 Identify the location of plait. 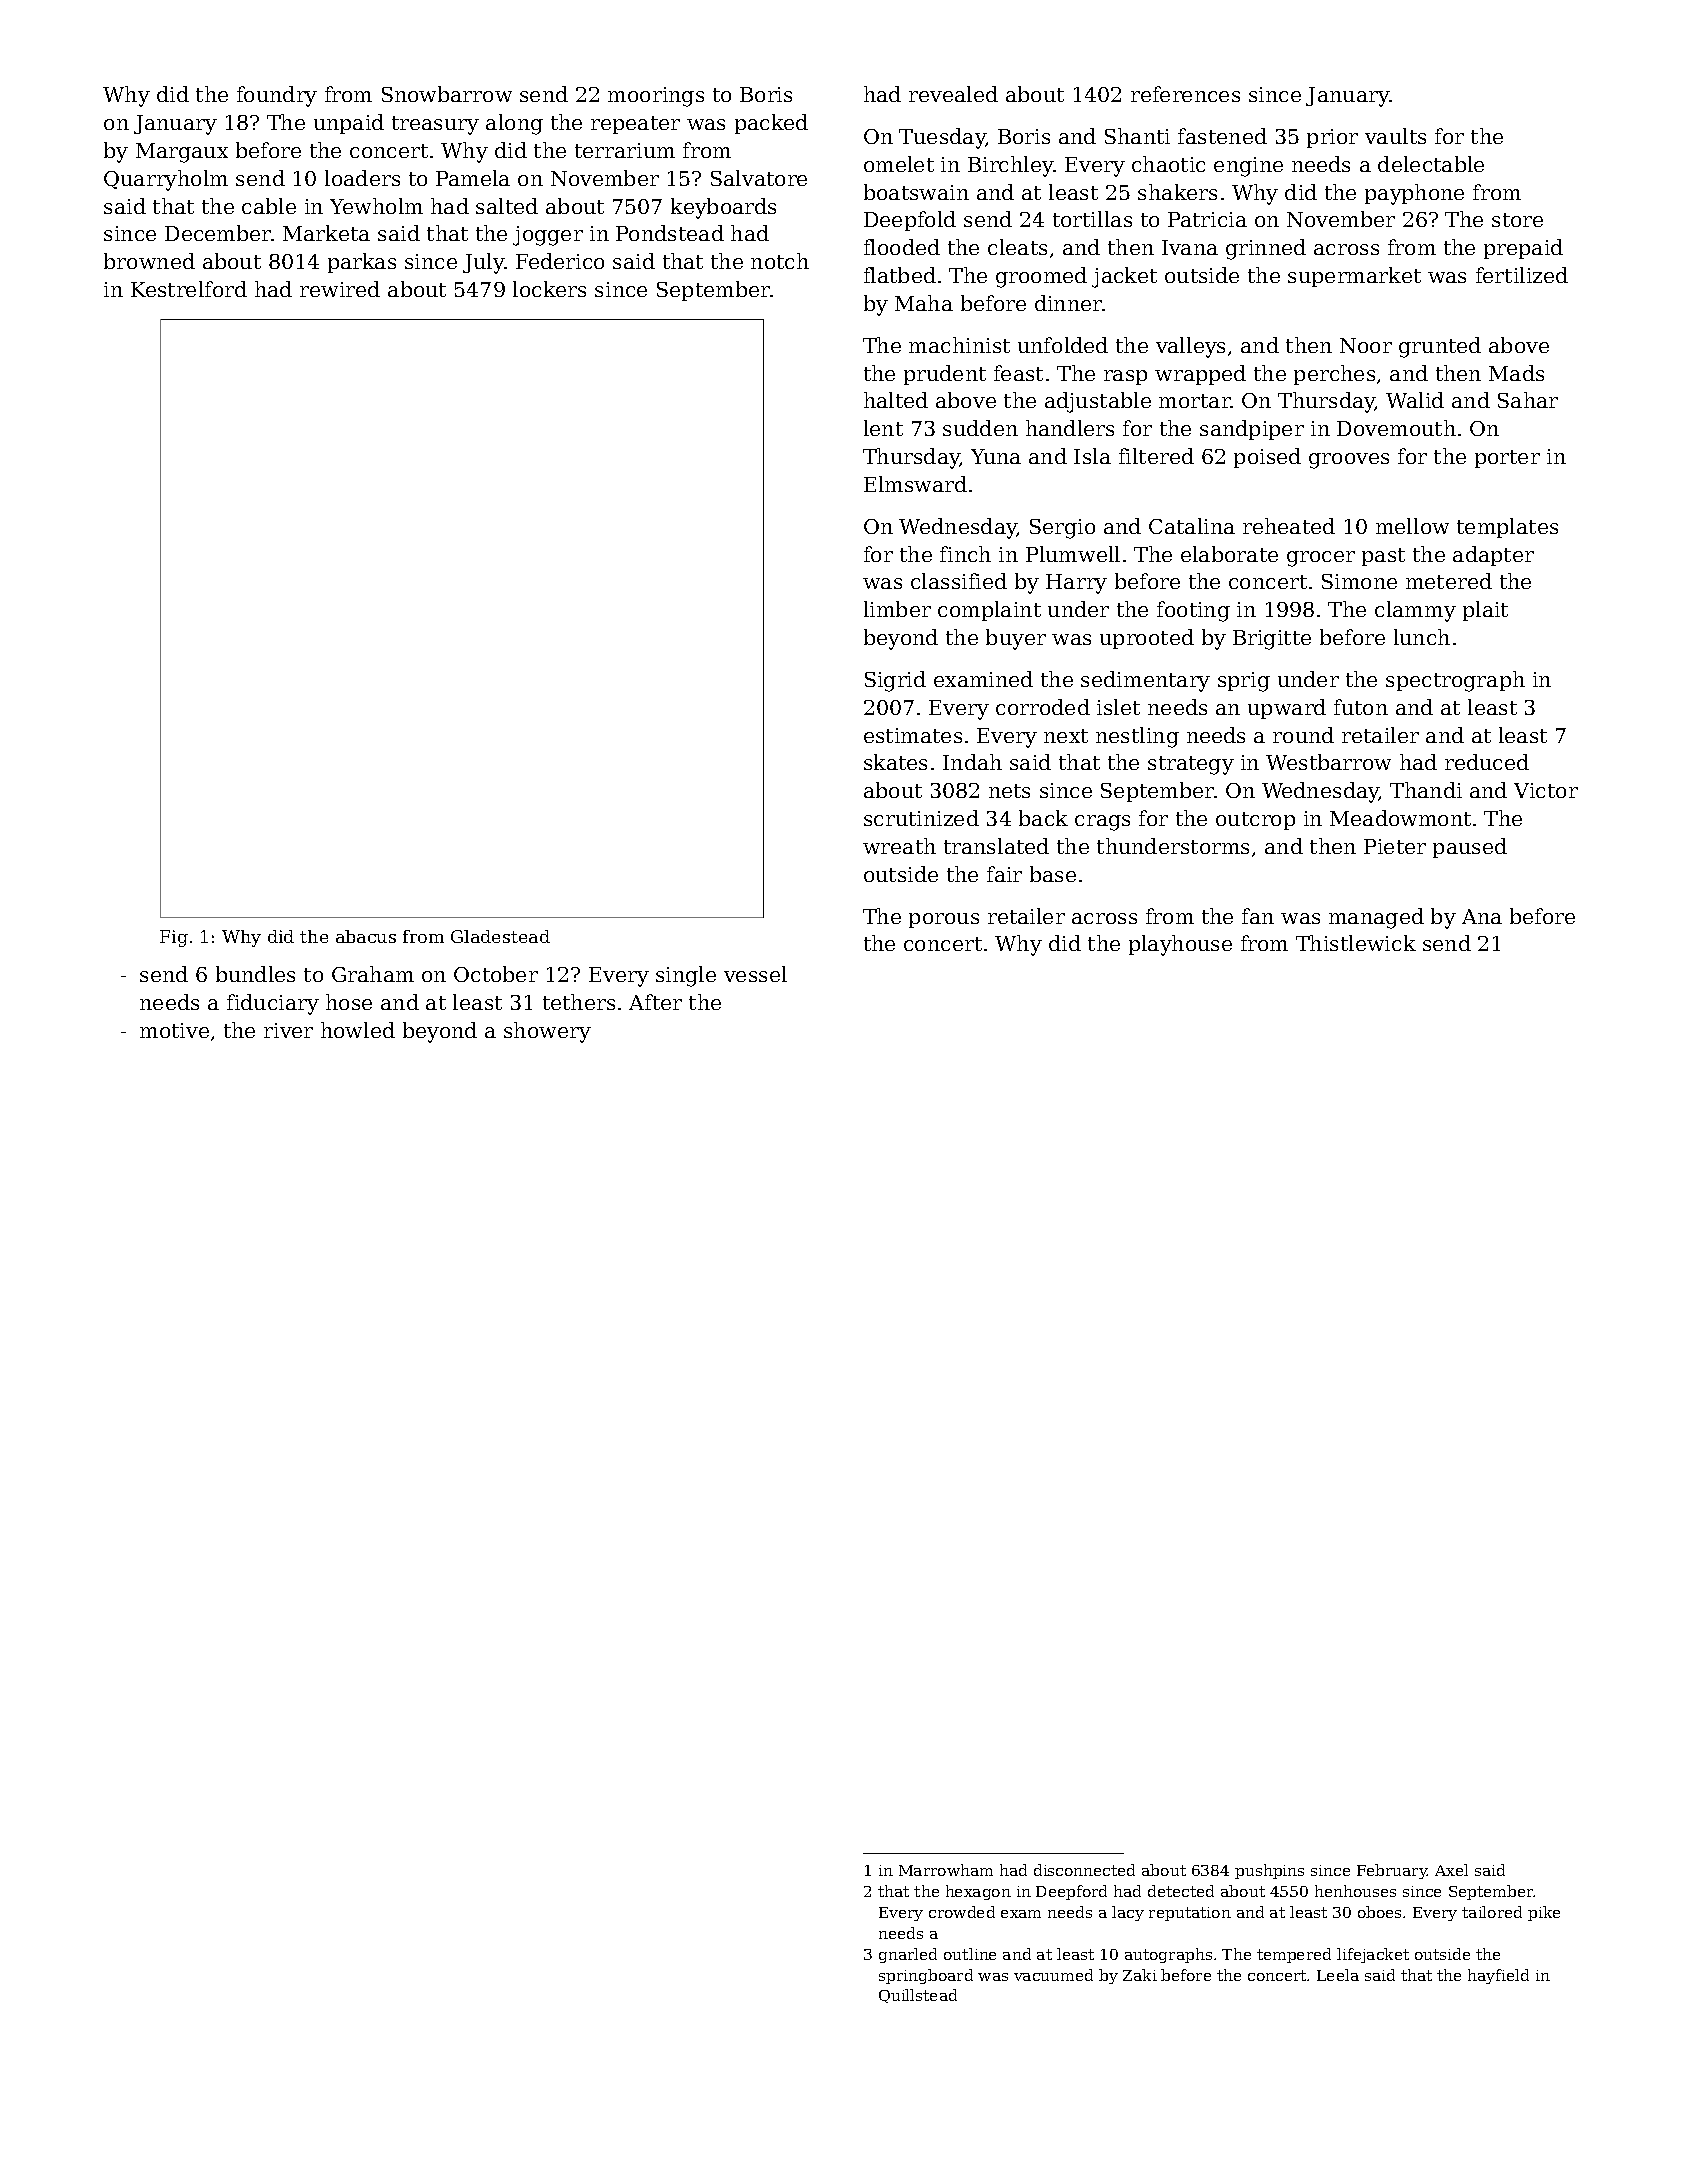
(1485, 611).
